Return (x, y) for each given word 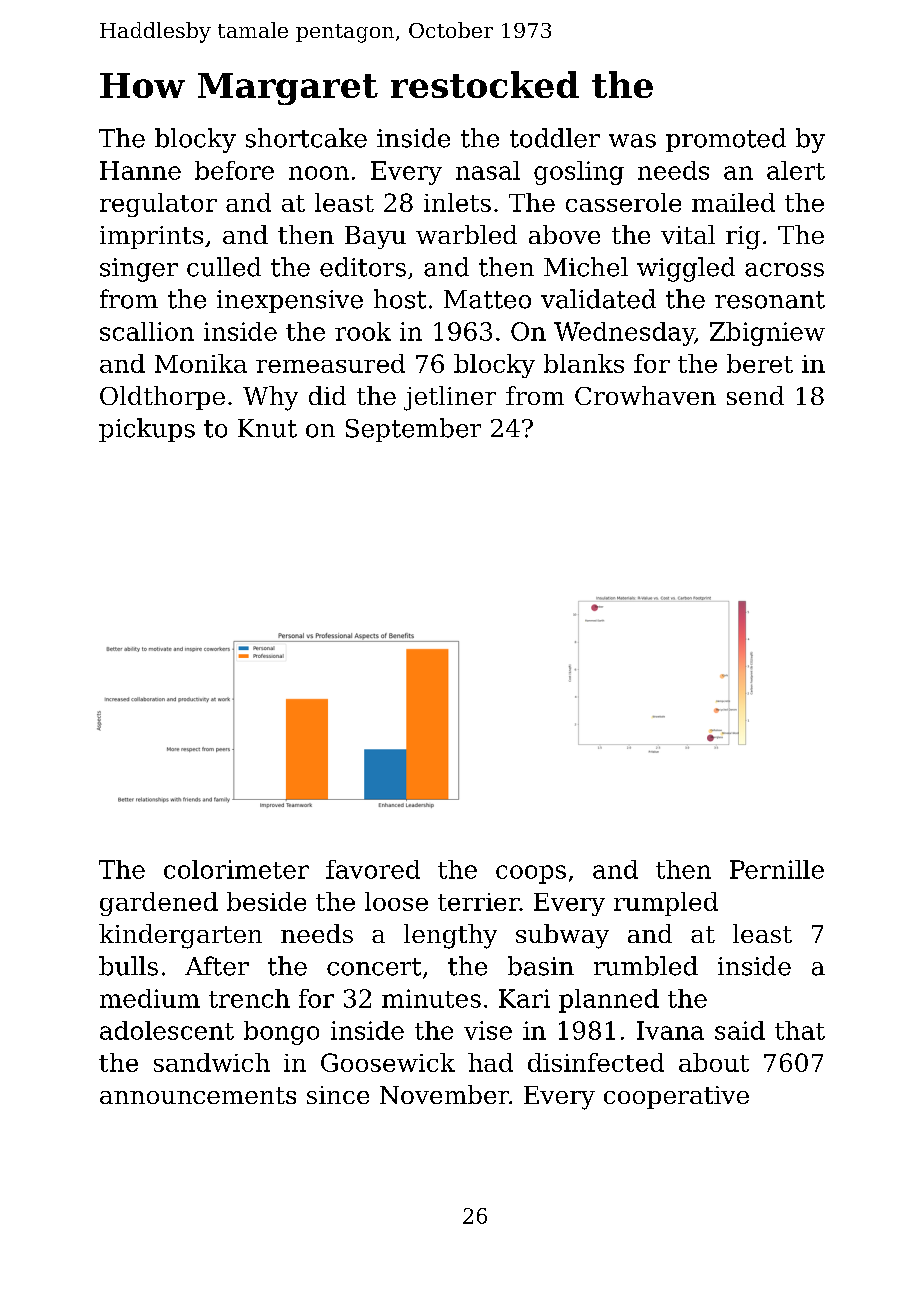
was (632, 141)
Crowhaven (645, 395)
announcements (198, 1095)
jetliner (450, 398)
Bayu (375, 237)
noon (319, 173)
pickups (147, 430)
